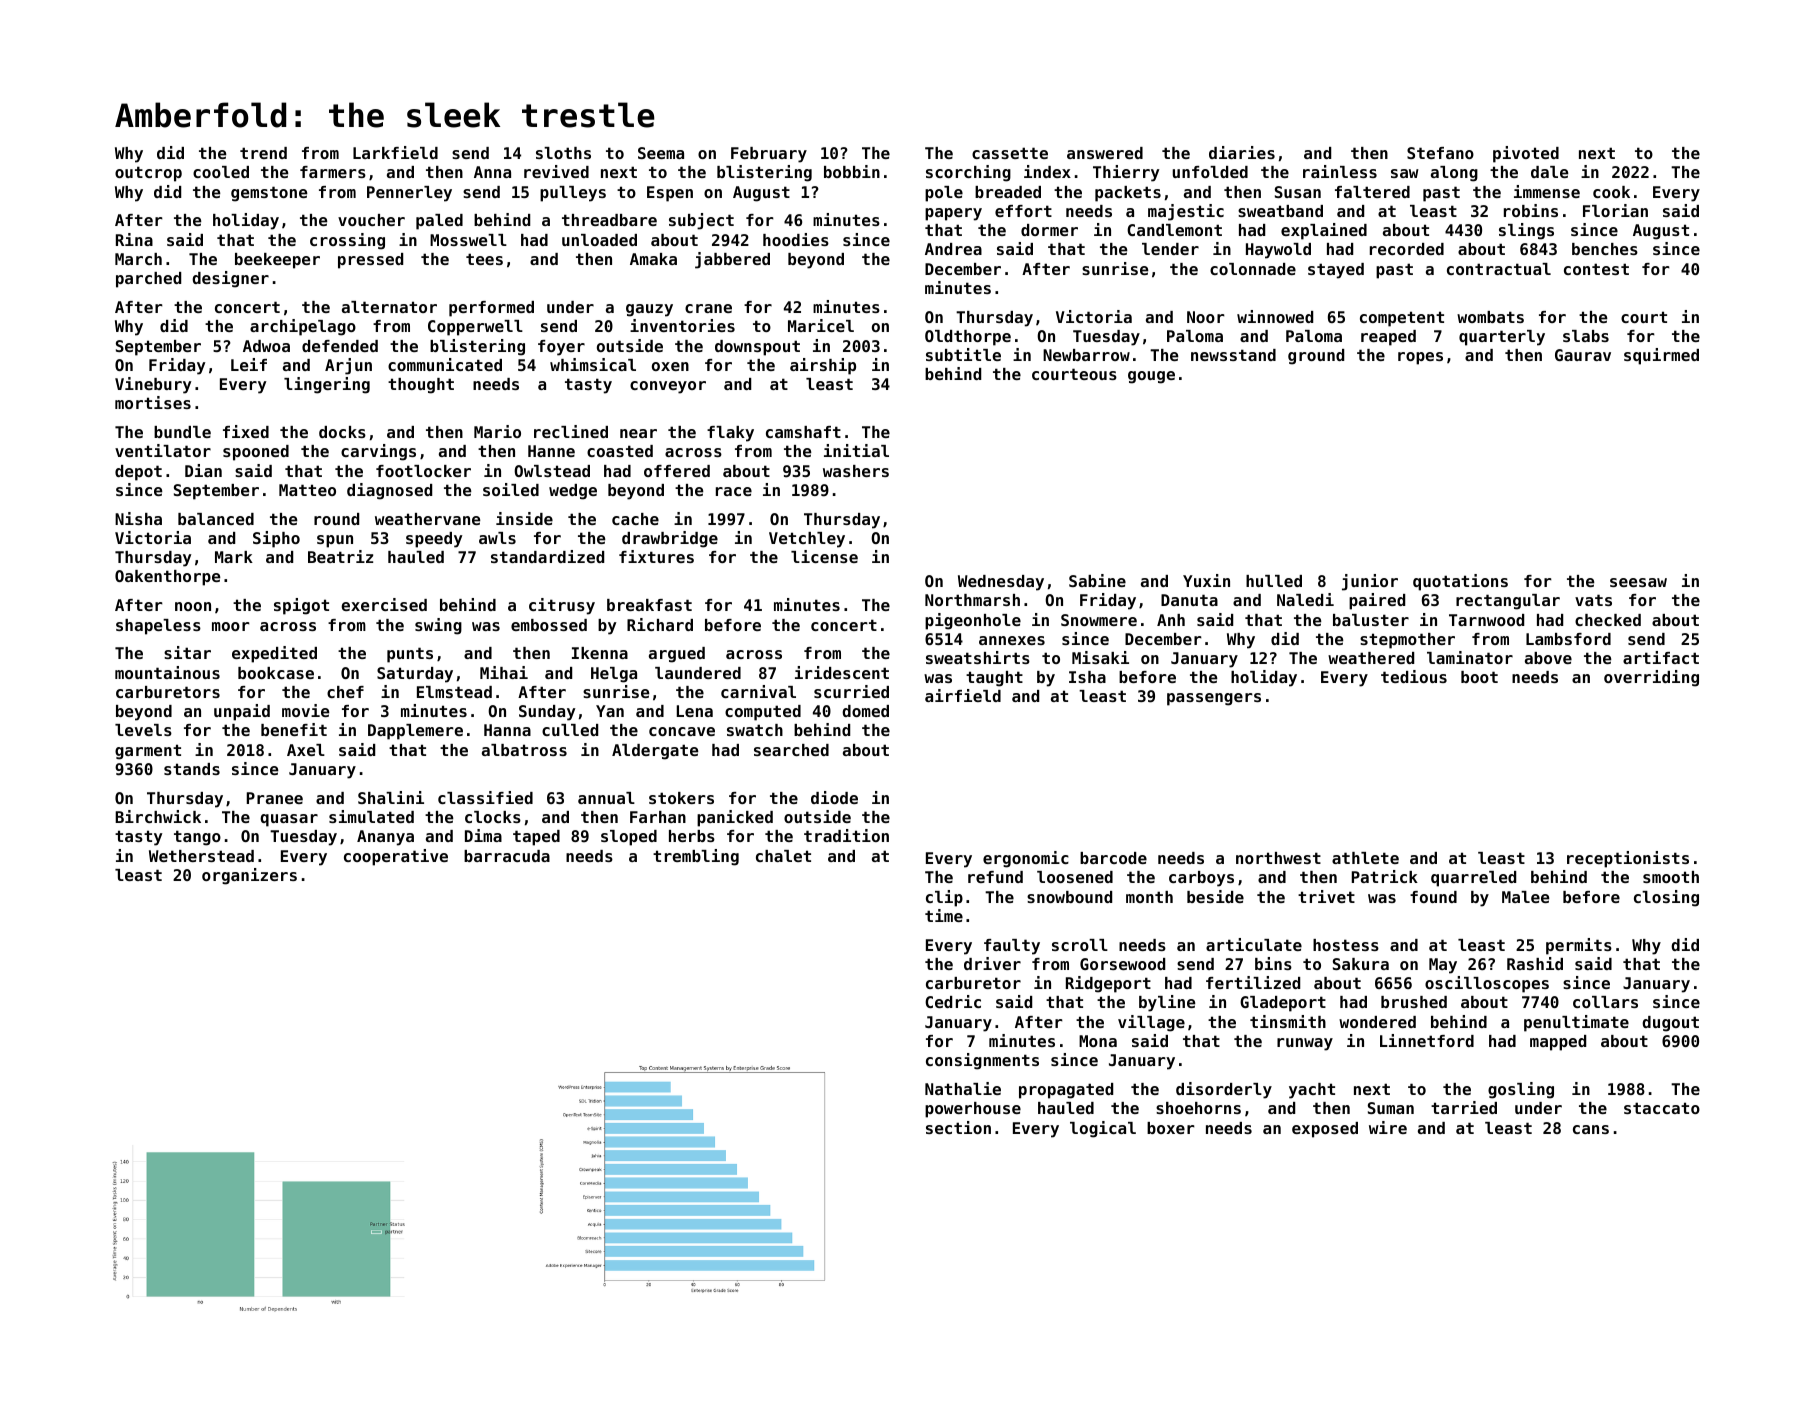 Image resolution: width=1815 pixels, height=1402 pixels. Describe the element at coordinates (1407, 249) in the document. I see `recorded` at that location.
